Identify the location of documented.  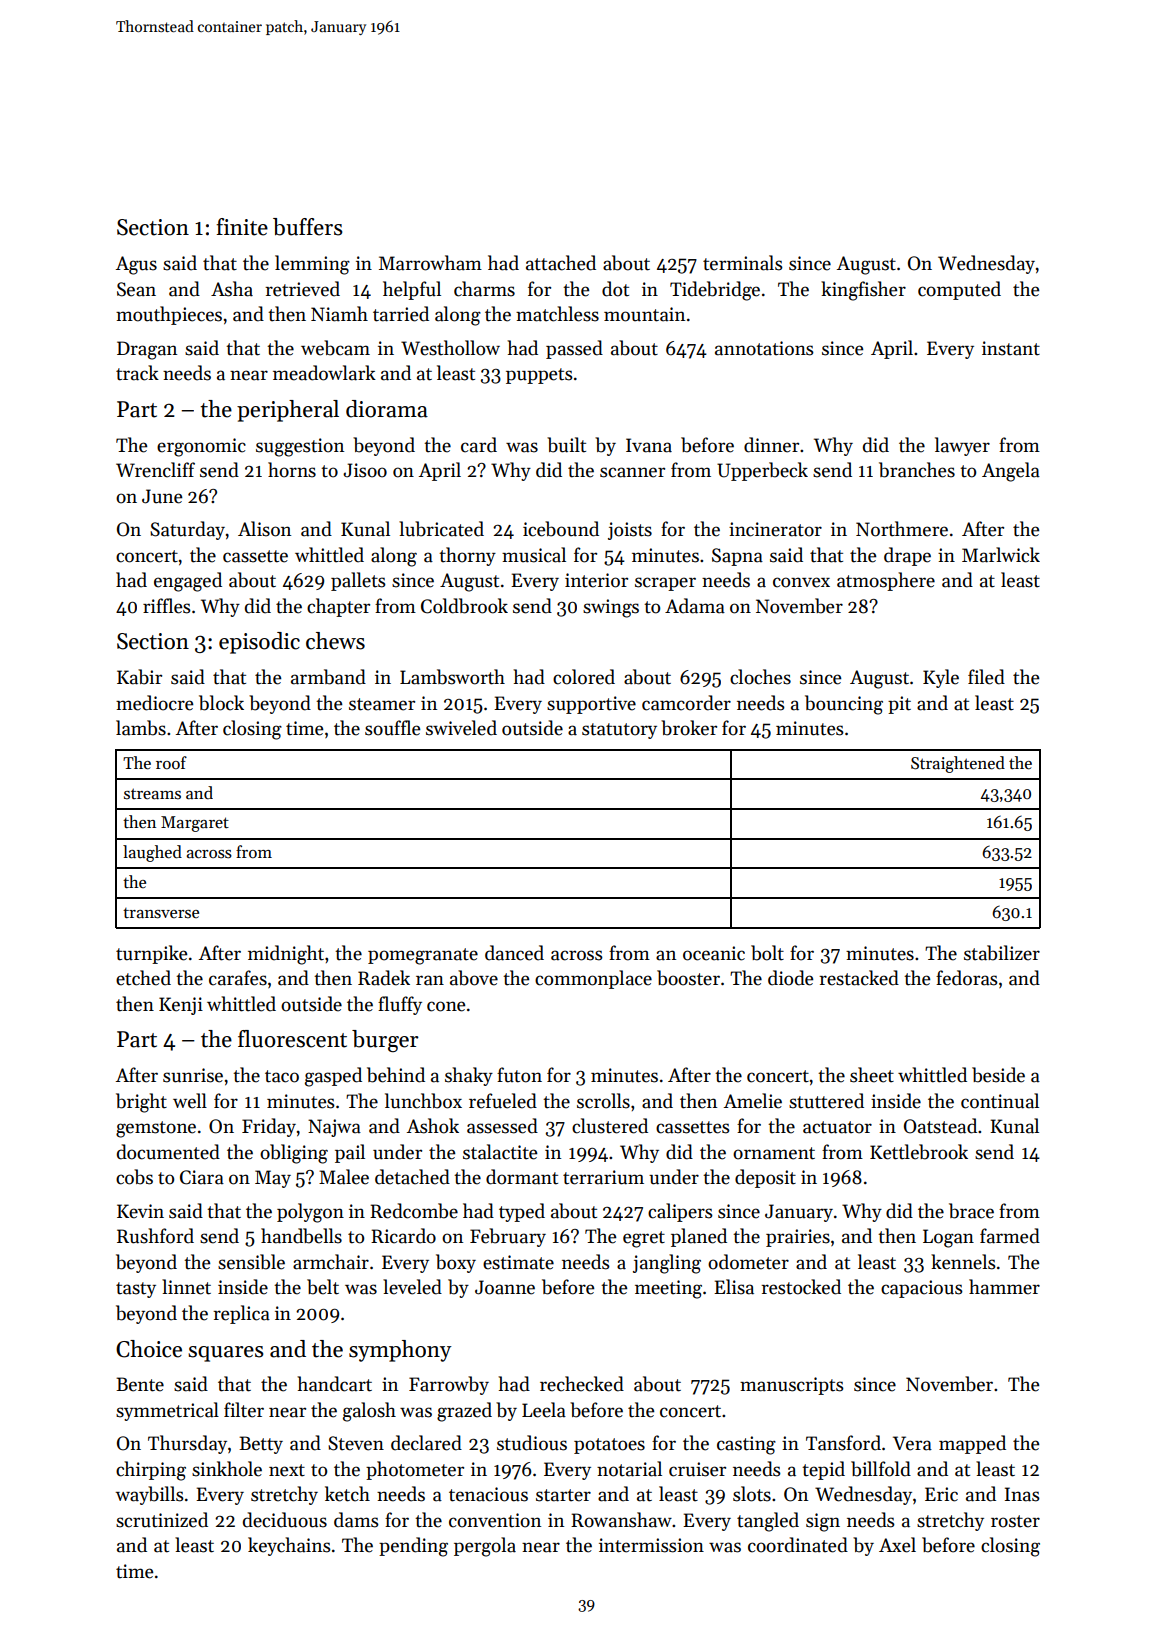
(168, 1152).
